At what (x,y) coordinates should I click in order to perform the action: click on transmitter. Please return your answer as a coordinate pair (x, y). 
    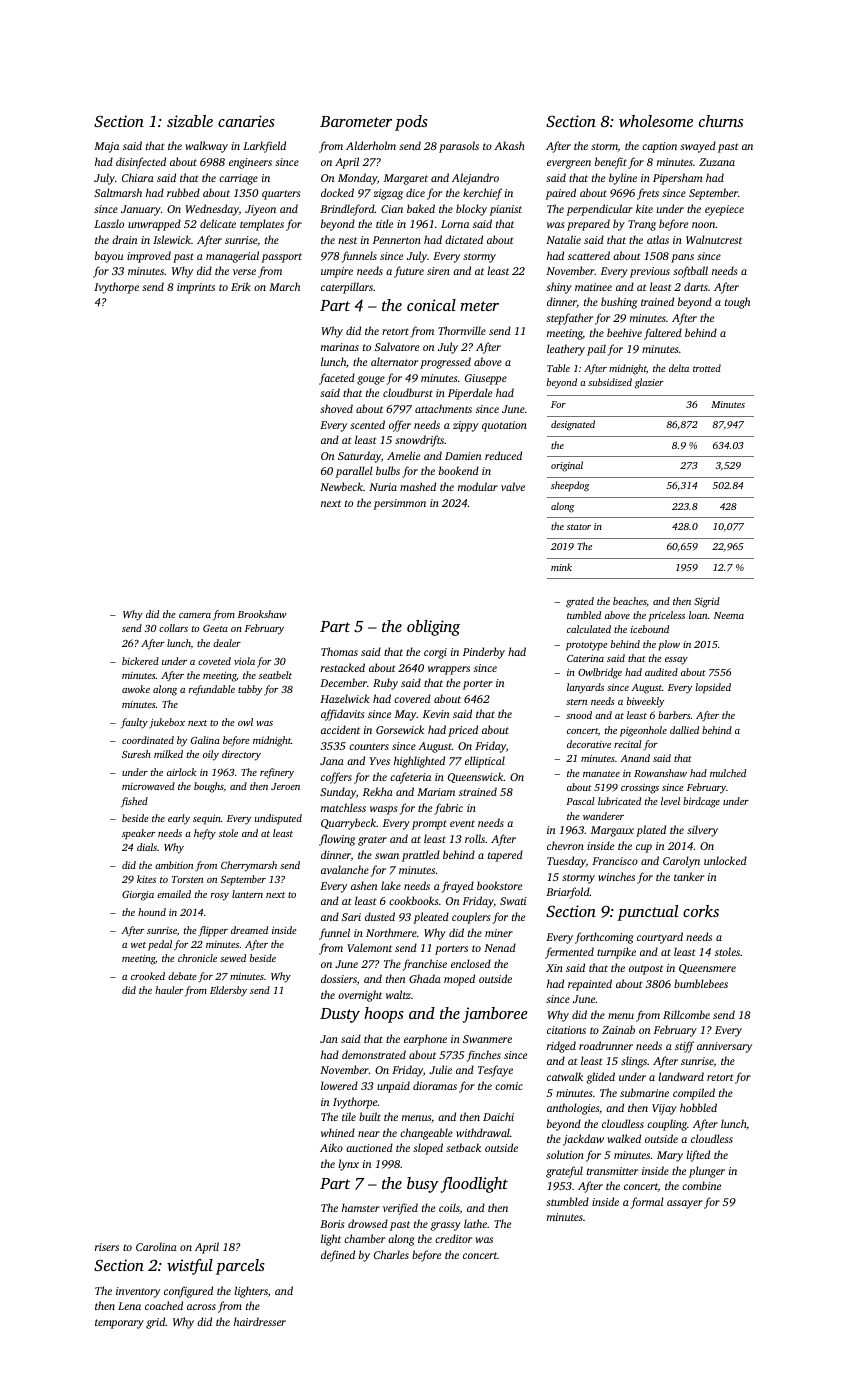
    Looking at the image, I should click on (612, 1171).
